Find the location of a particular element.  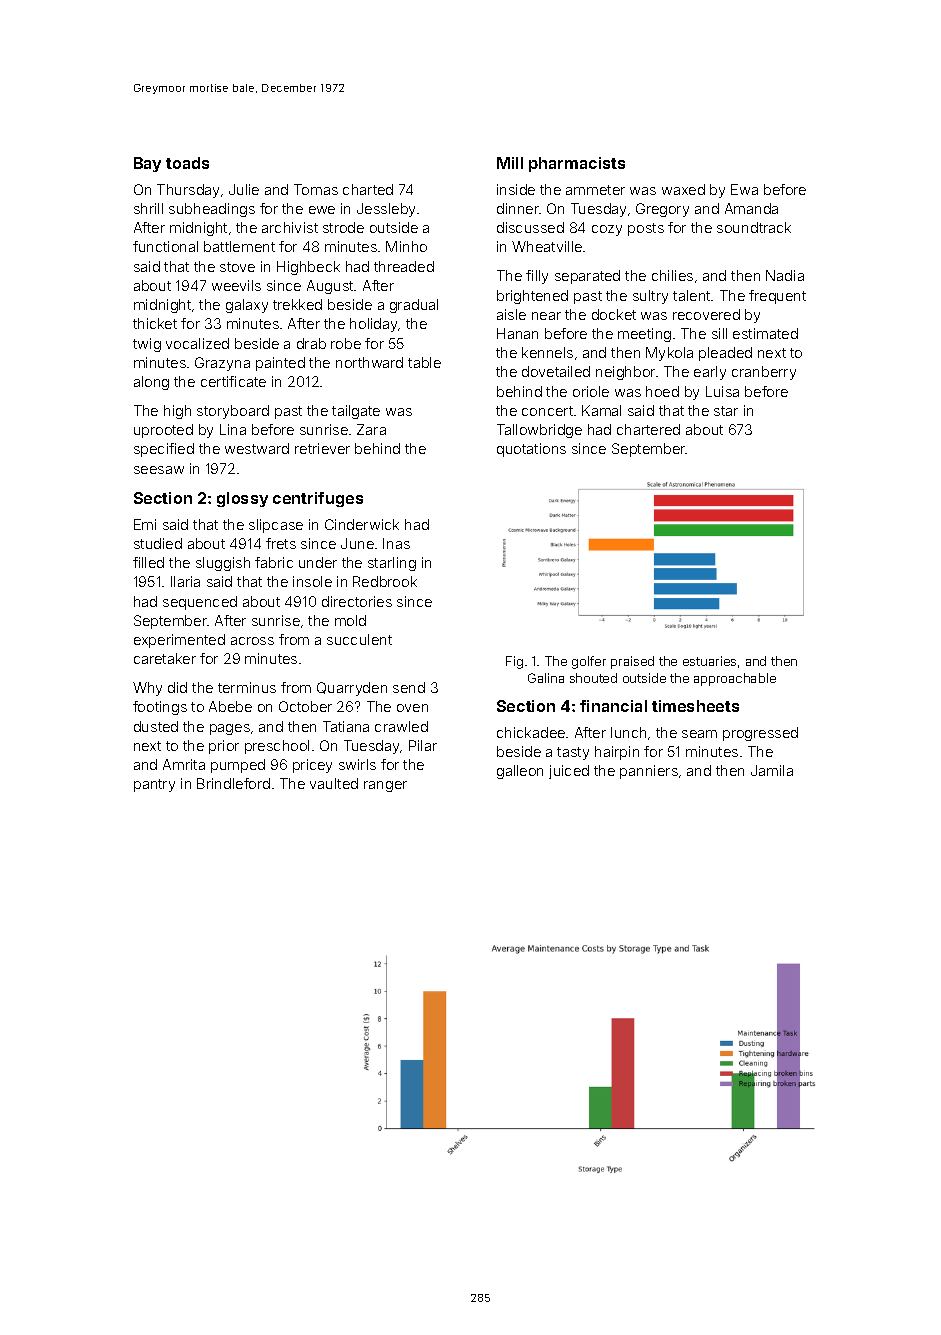

hairpin is located at coordinates (617, 753).
